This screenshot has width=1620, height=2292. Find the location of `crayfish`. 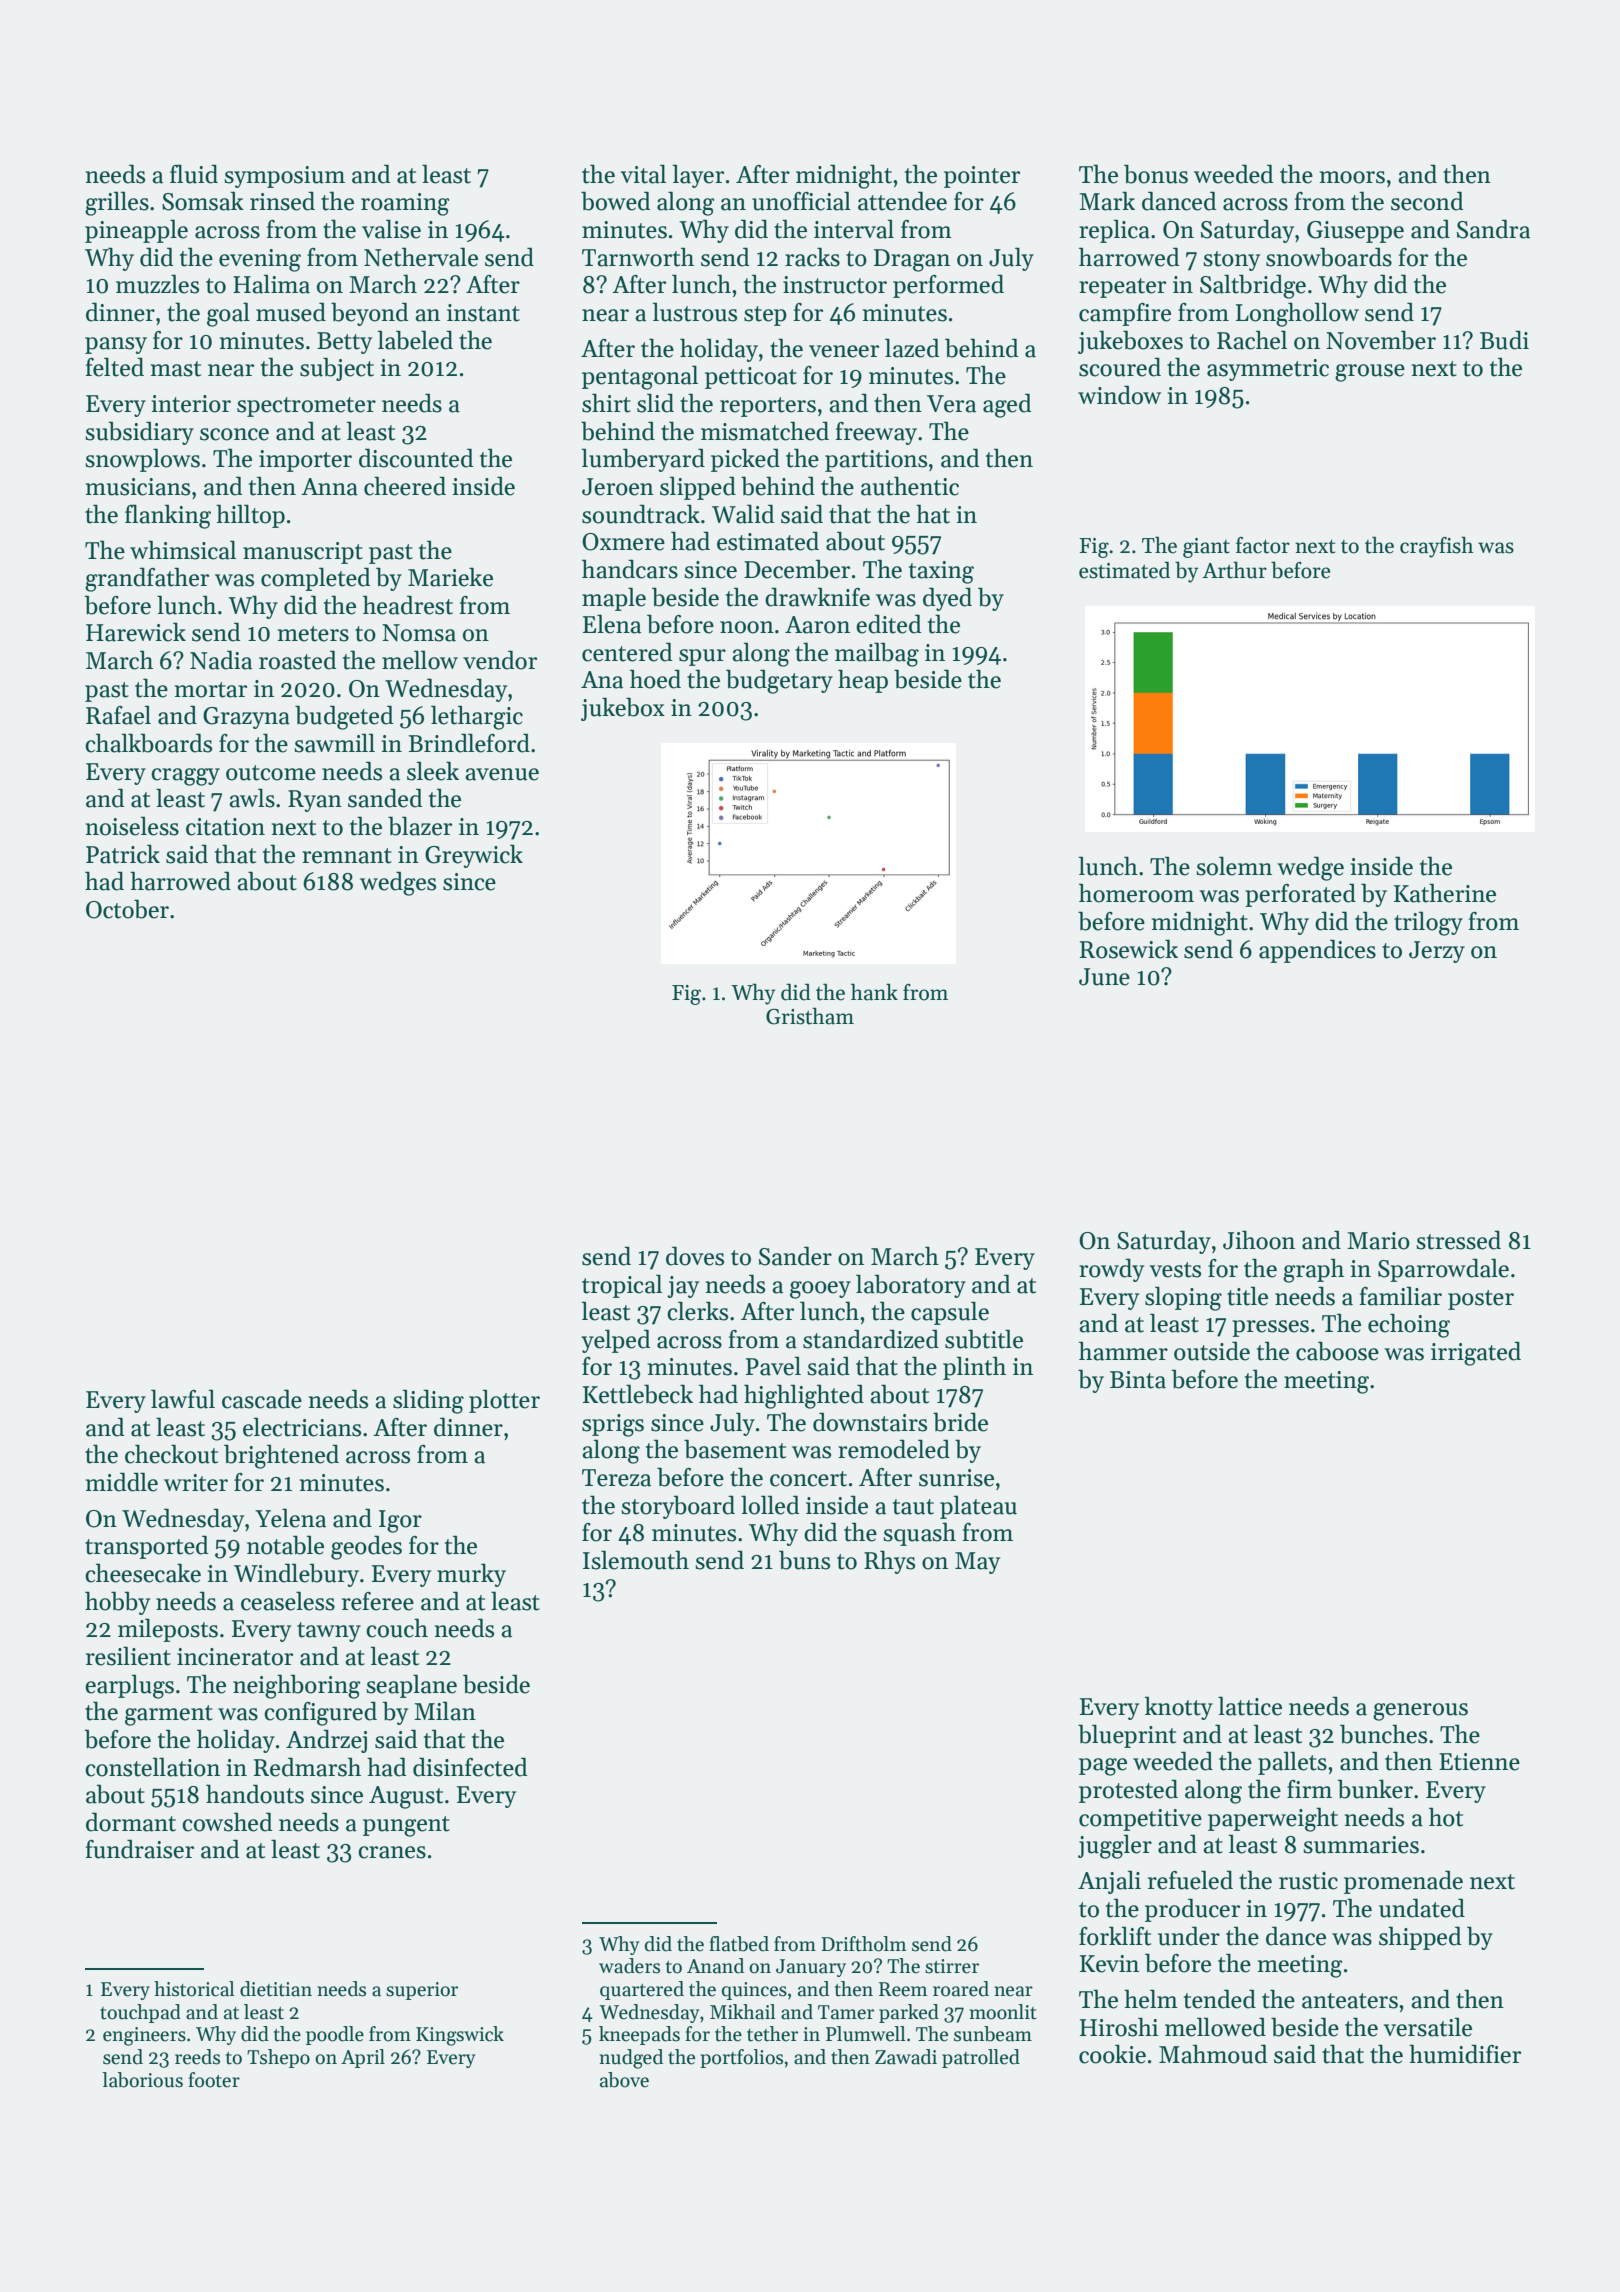

crayfish is located at coordinates (1437, 547).
